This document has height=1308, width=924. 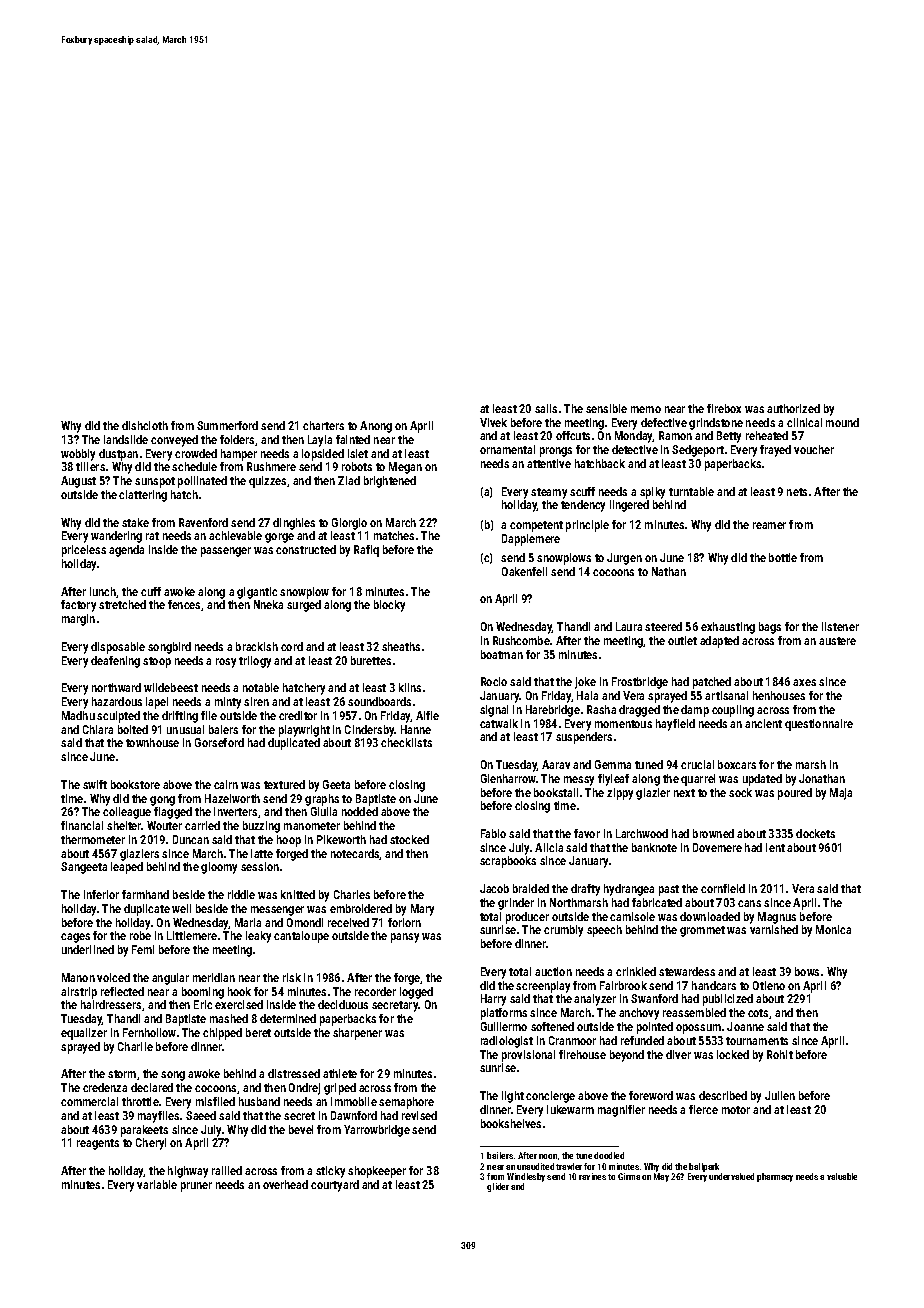 What do you see at coordinates (227, 425) in the document?
I see `Summerford` at bounding box center [227, 425].
